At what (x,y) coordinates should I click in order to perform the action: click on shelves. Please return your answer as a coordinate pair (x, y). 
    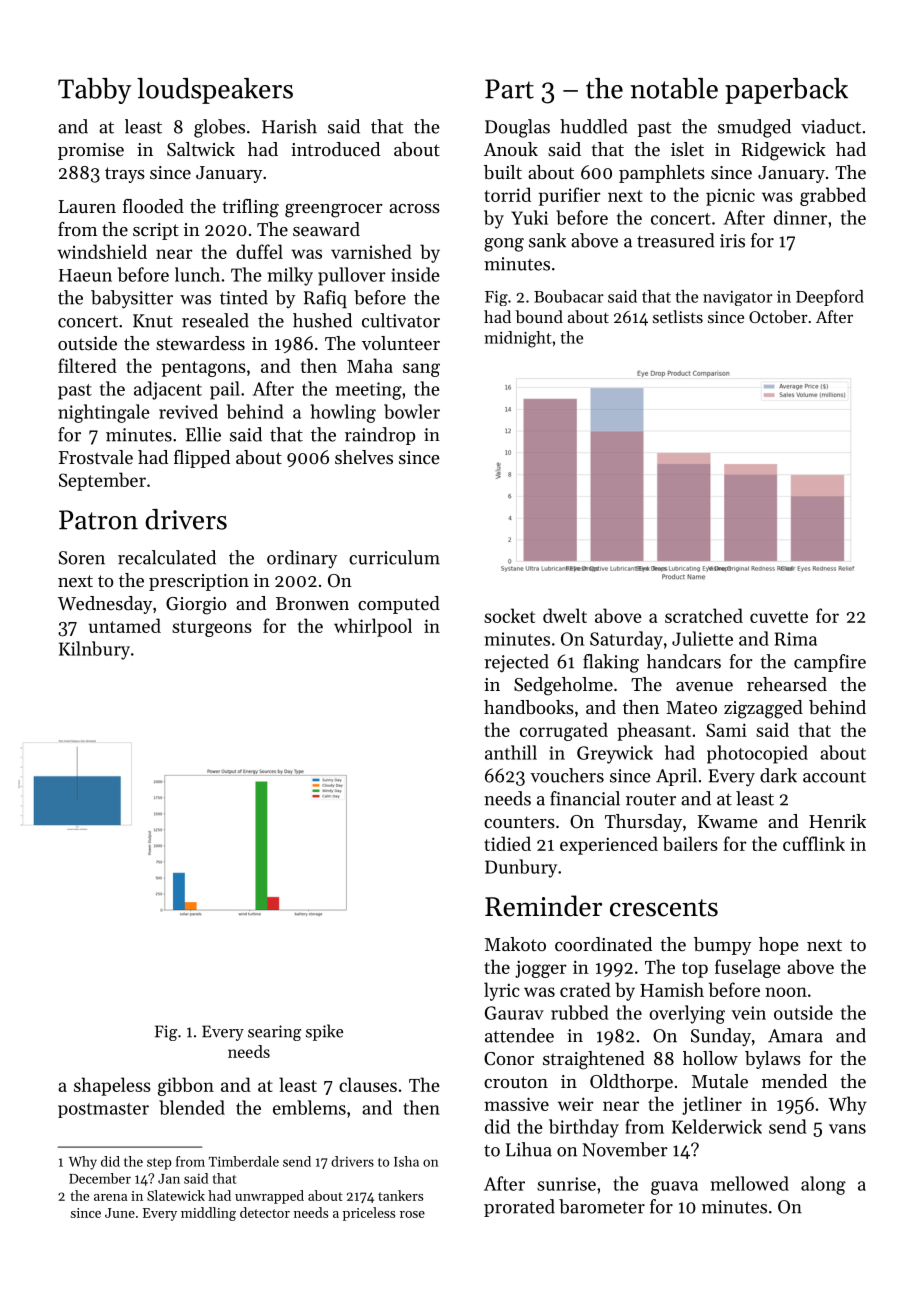
    Looking at the image, I should click on (364, 457).
